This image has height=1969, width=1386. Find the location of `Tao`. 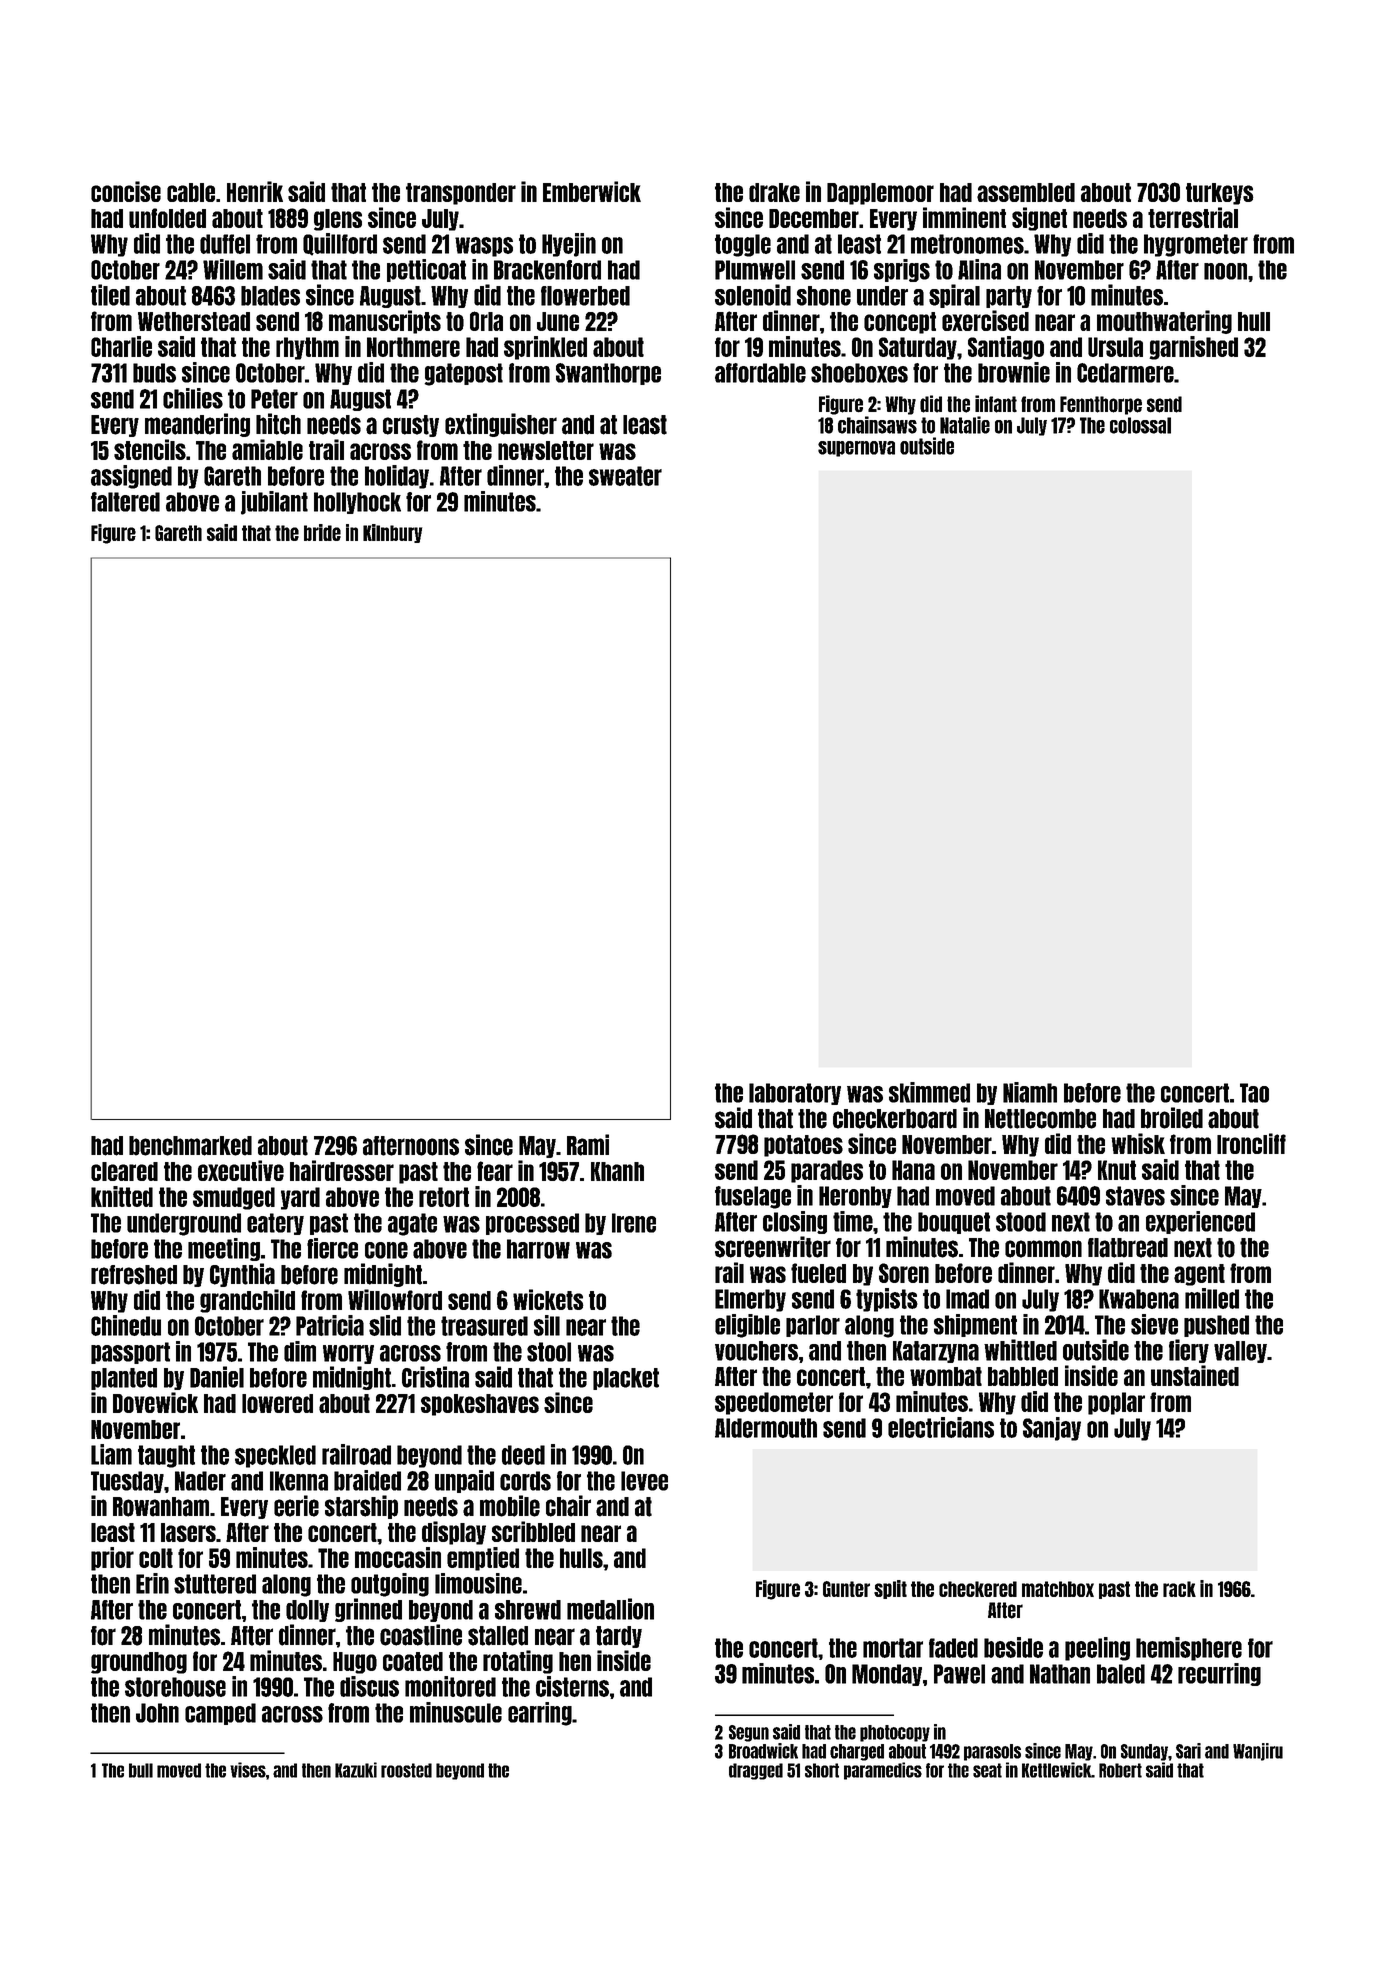

Tao is located at coordinates (1254, 1093).
